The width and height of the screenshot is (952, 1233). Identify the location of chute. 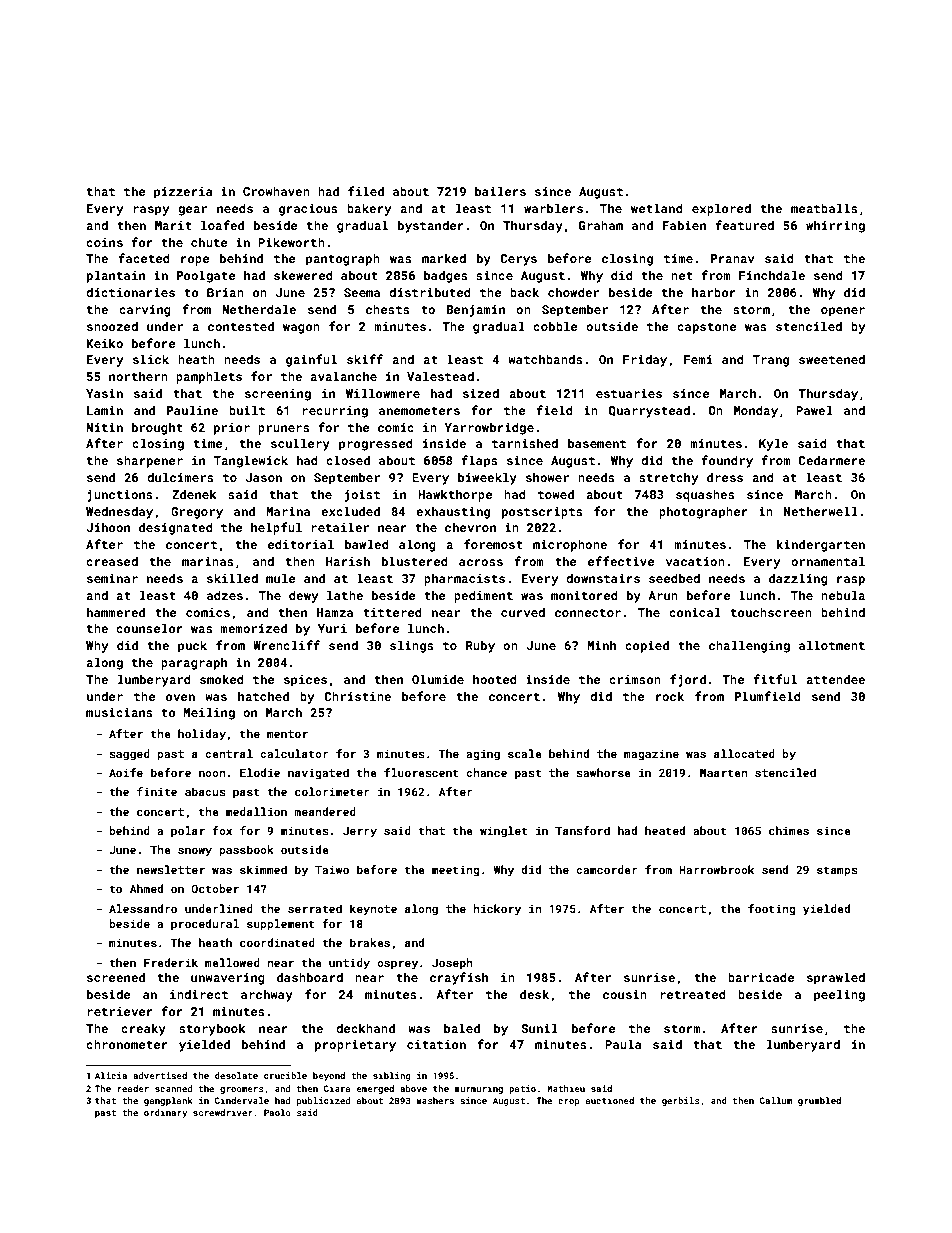
(209, 242).
